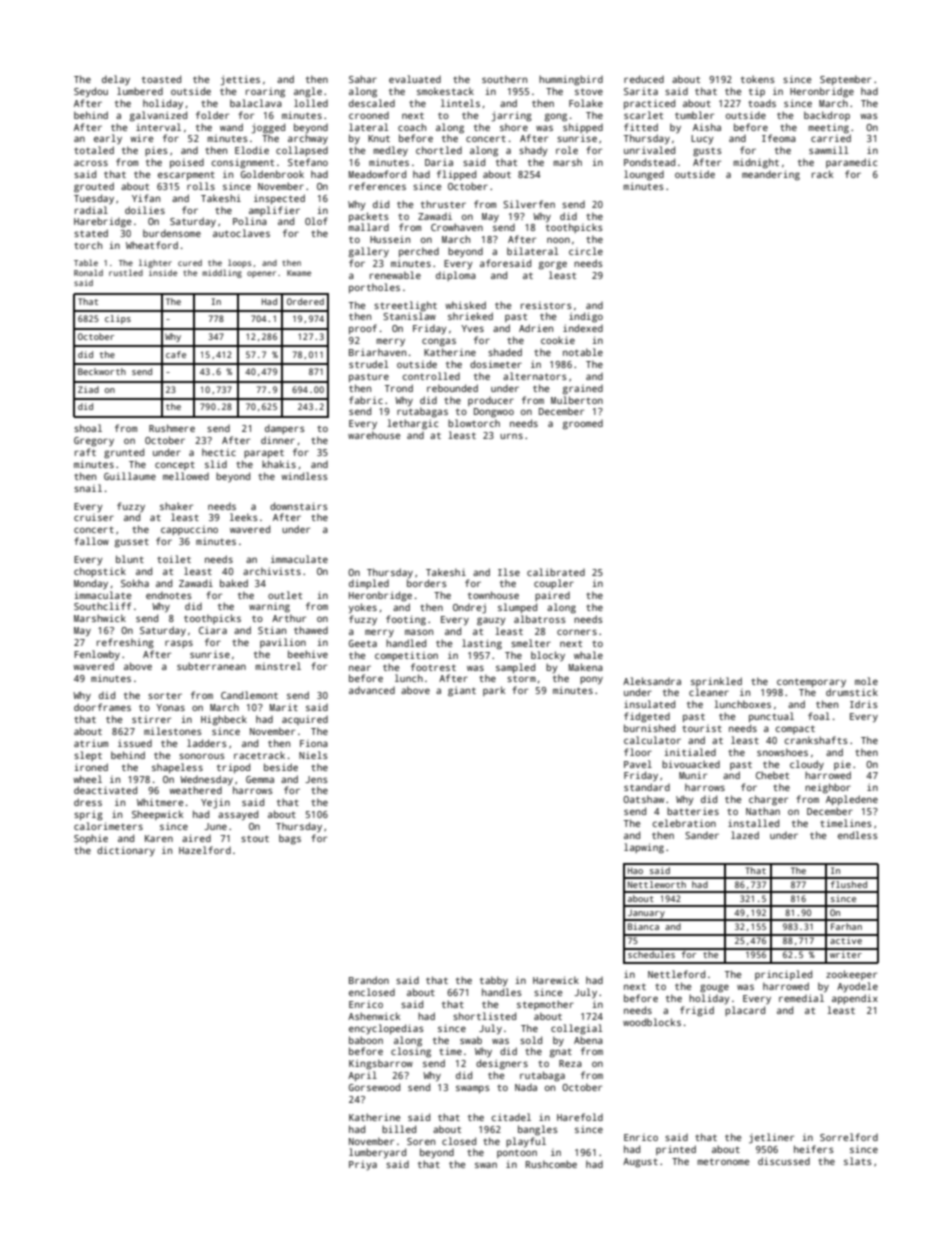 The image size is (952, 1233). What do you see at coordinates (494, 981) in the document?
I see `tabby` at bounding box center [494, 981].
